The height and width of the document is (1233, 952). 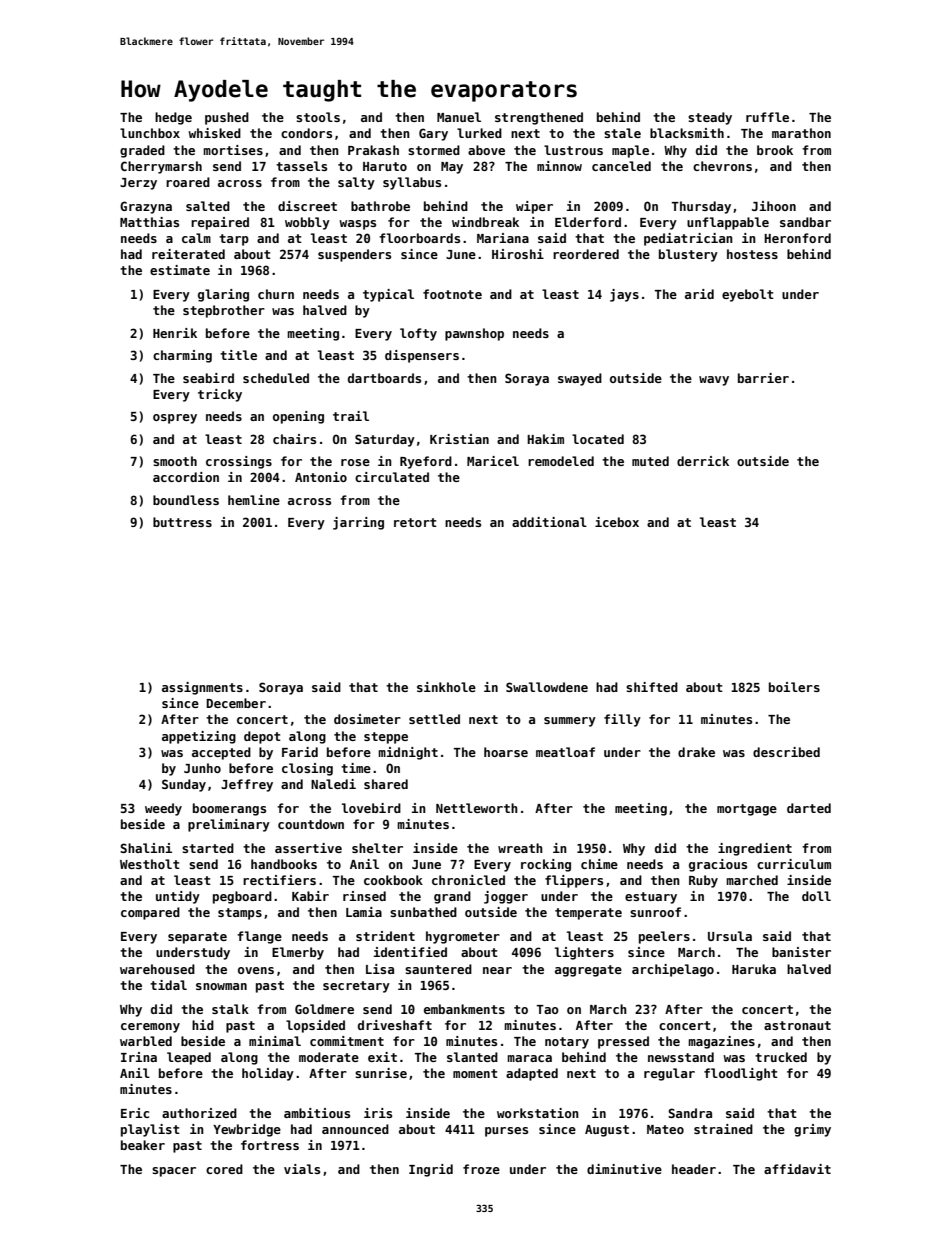 What do you see at coordinates (221, 986) in the document?
I see `snowman` at bounding box center [221, 986].
